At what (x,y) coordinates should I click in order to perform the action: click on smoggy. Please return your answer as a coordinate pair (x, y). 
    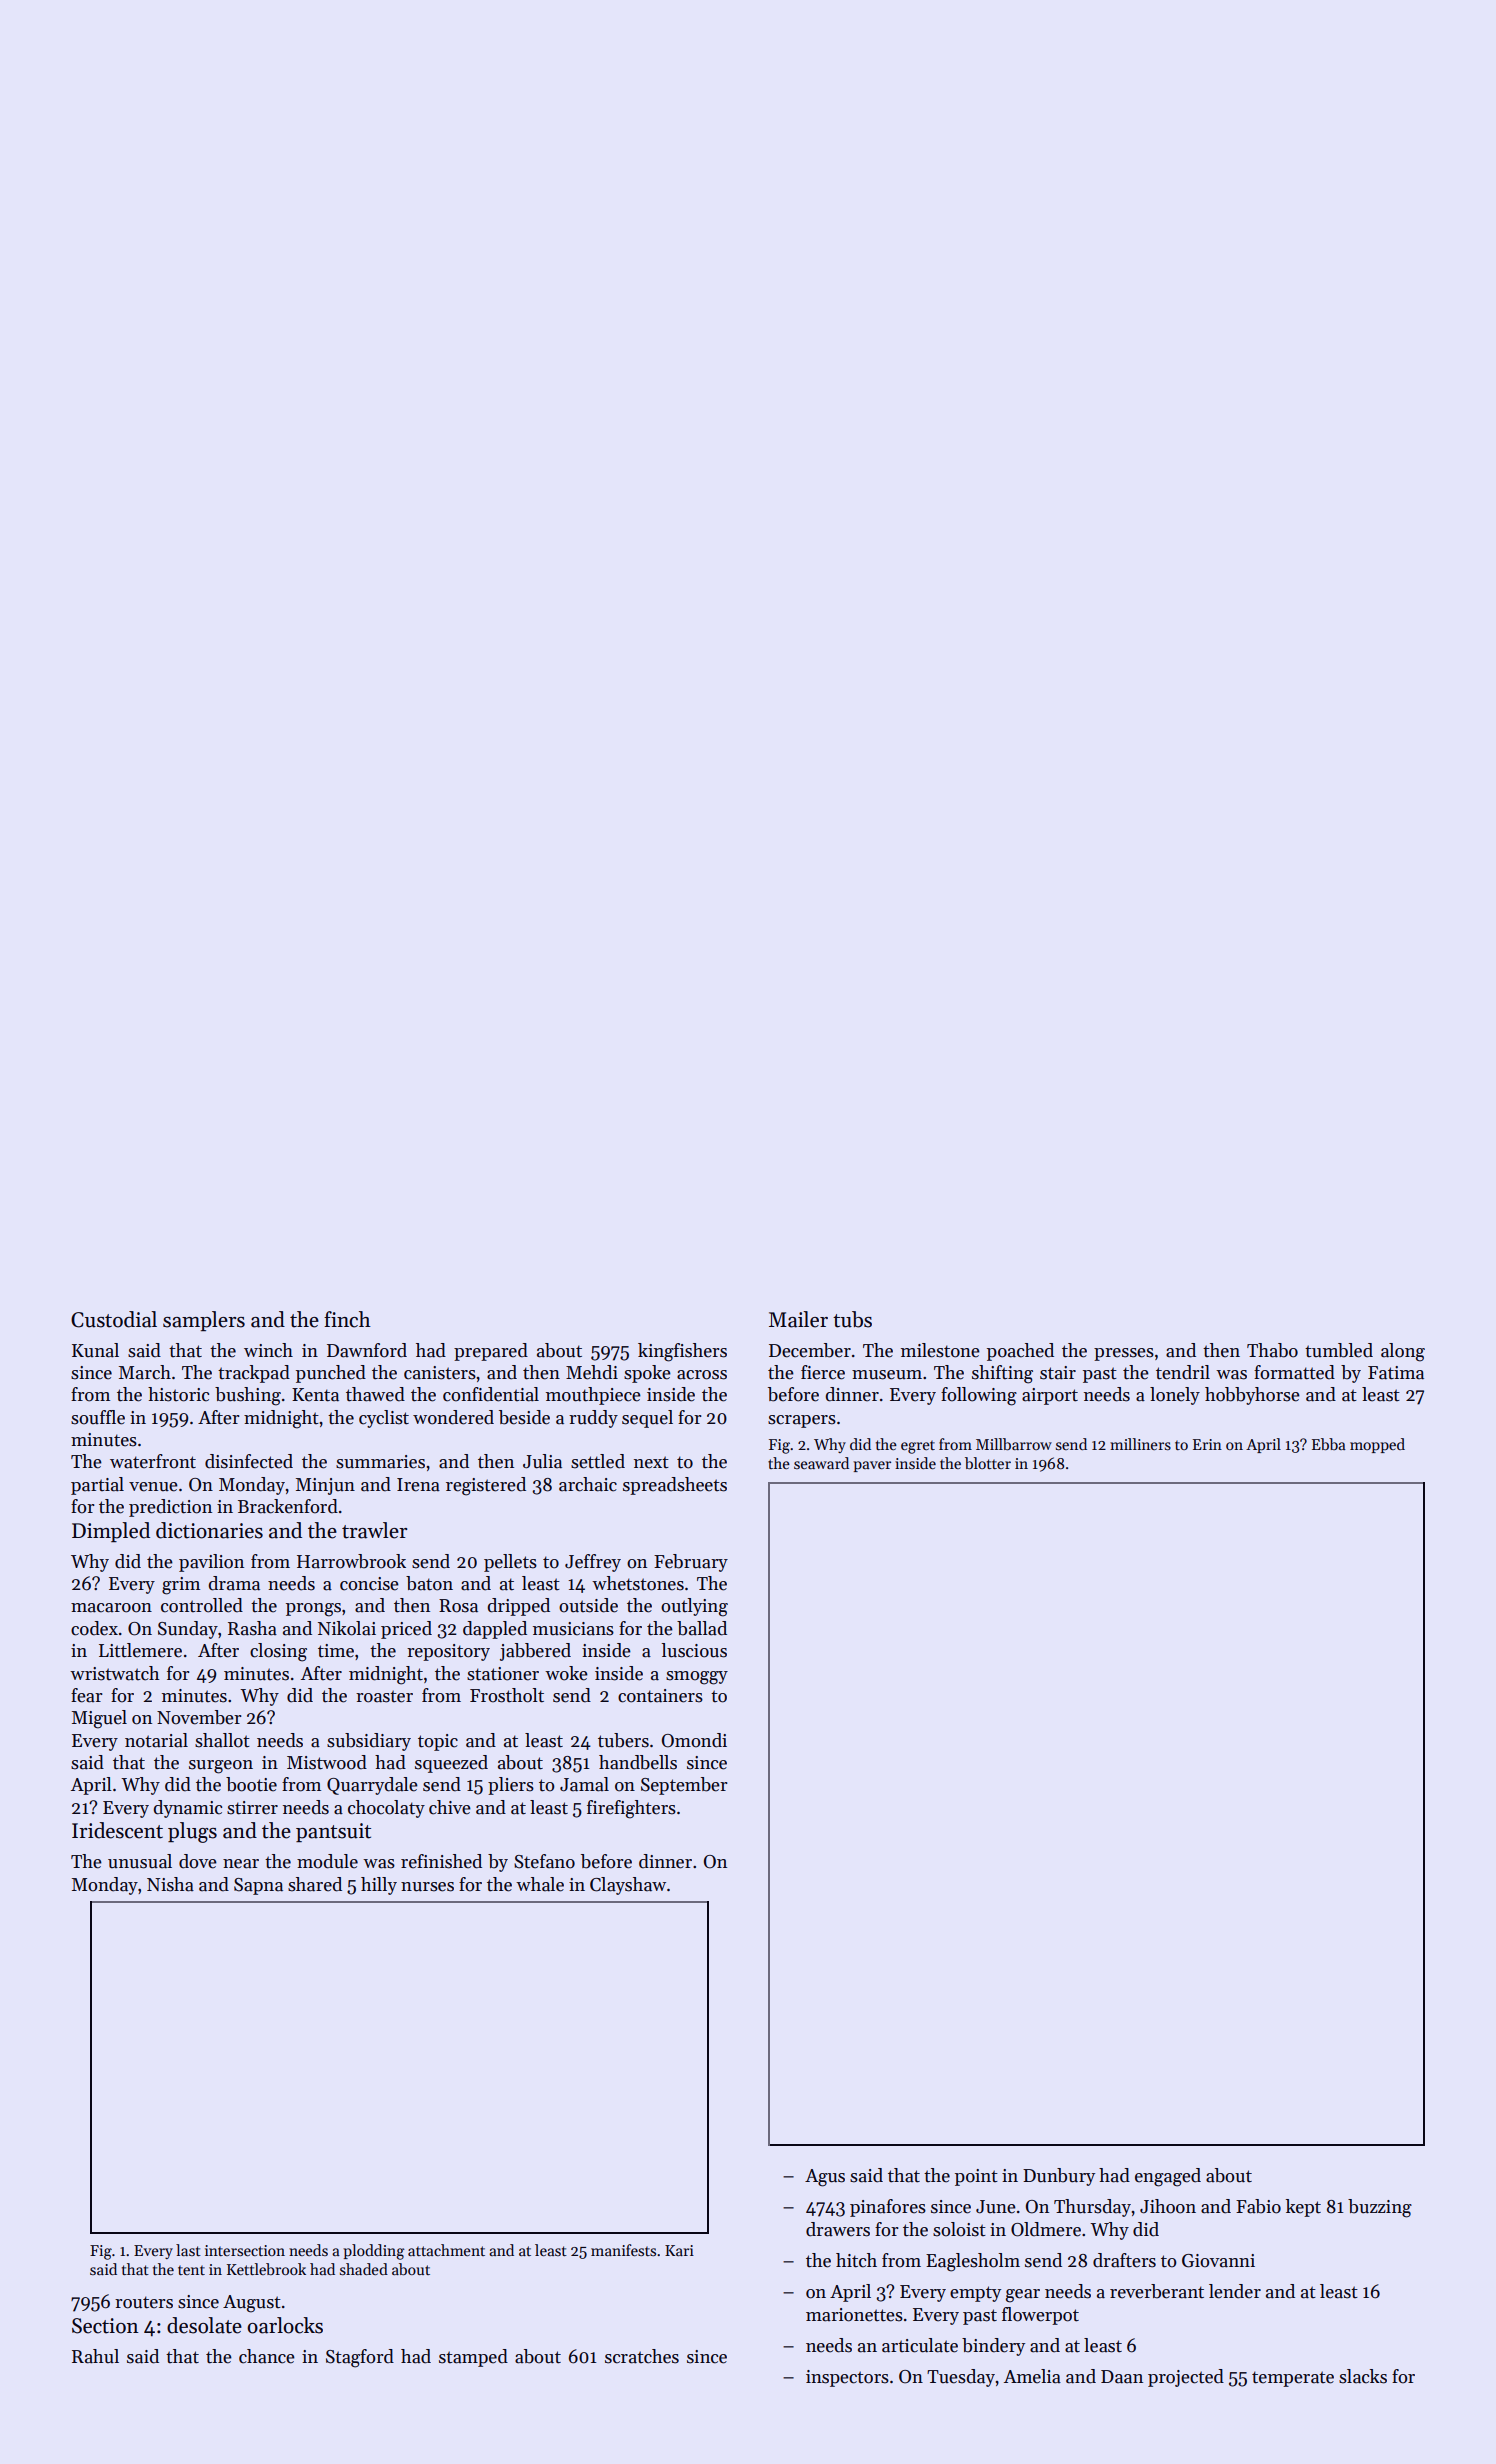
    Looking at the image, I should click on (697, 1678).
